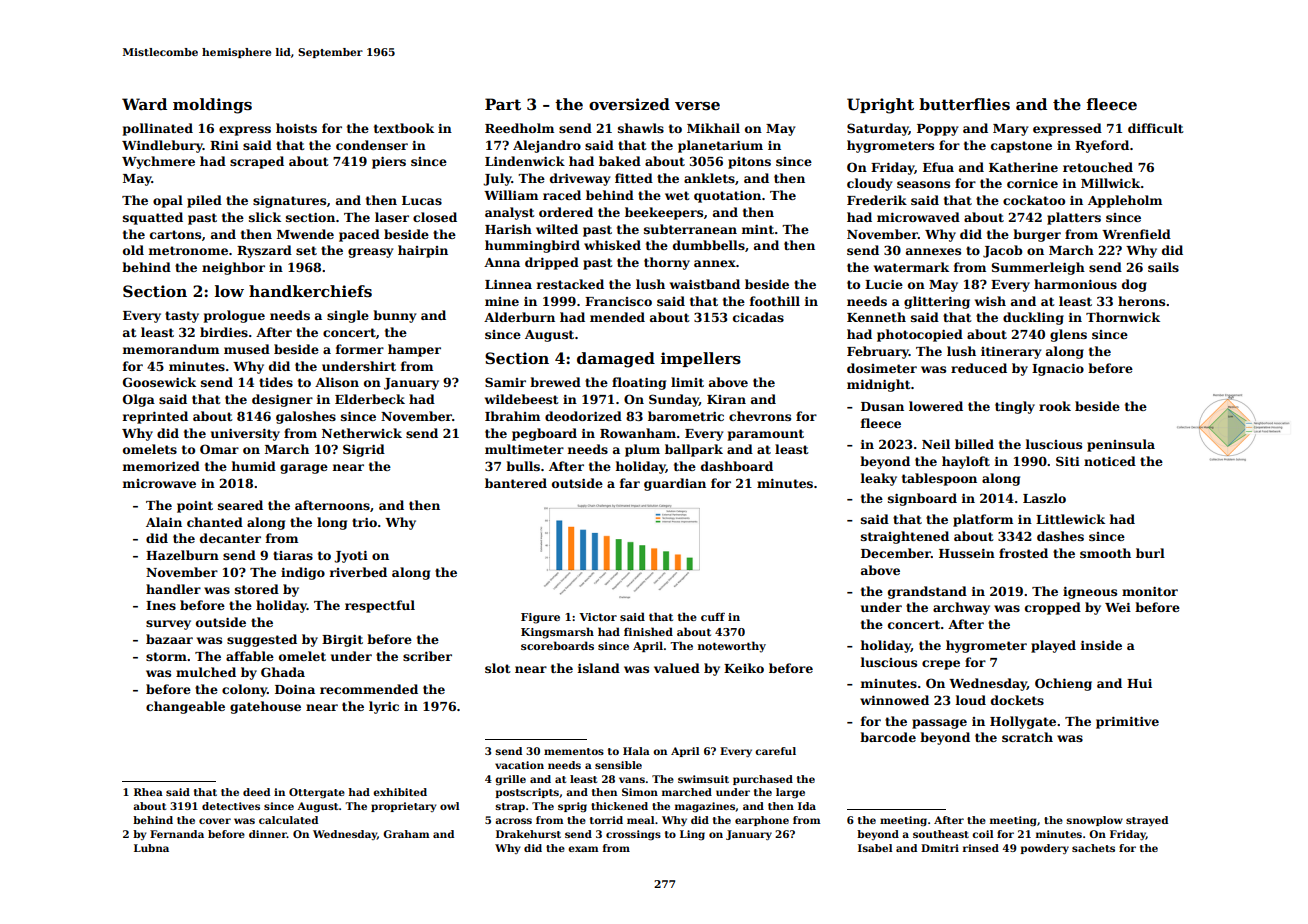  Describe the element at coordinates (709, 178) in the screenshot. I see `anklets` at that location.
